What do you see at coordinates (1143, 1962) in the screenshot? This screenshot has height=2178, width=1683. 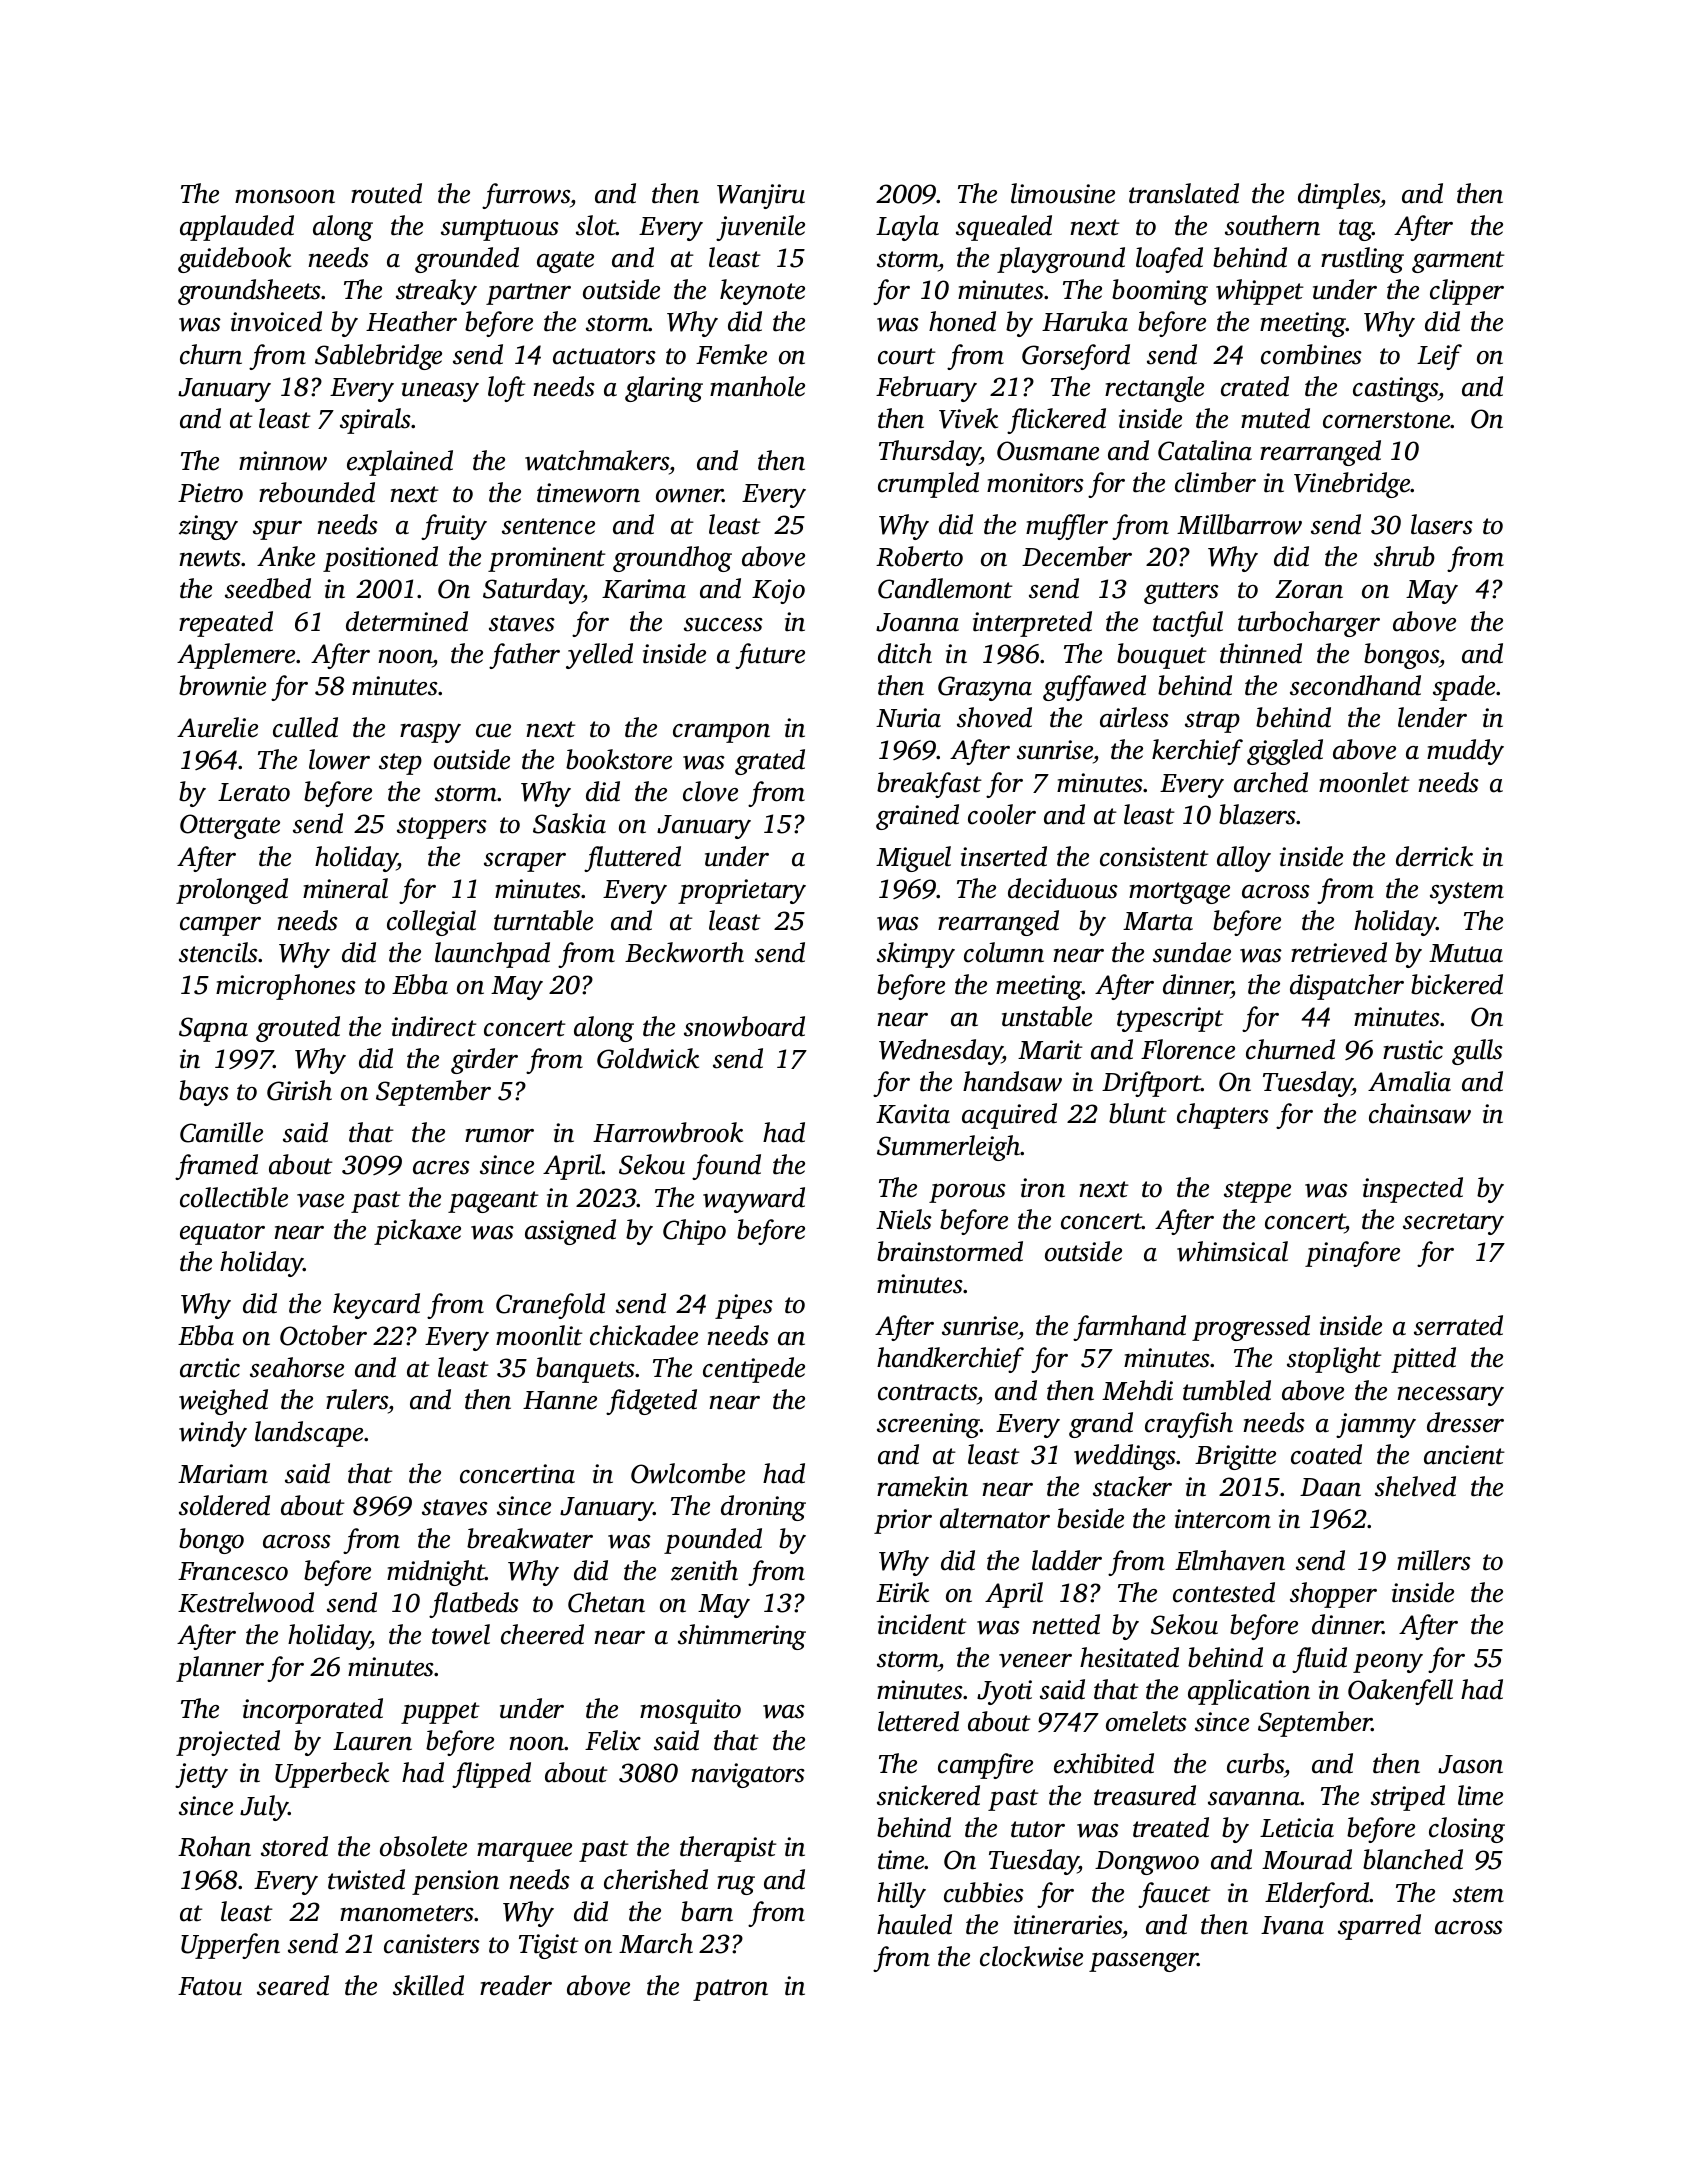 I see `passenger` at bounding box center [1143, 1962].
